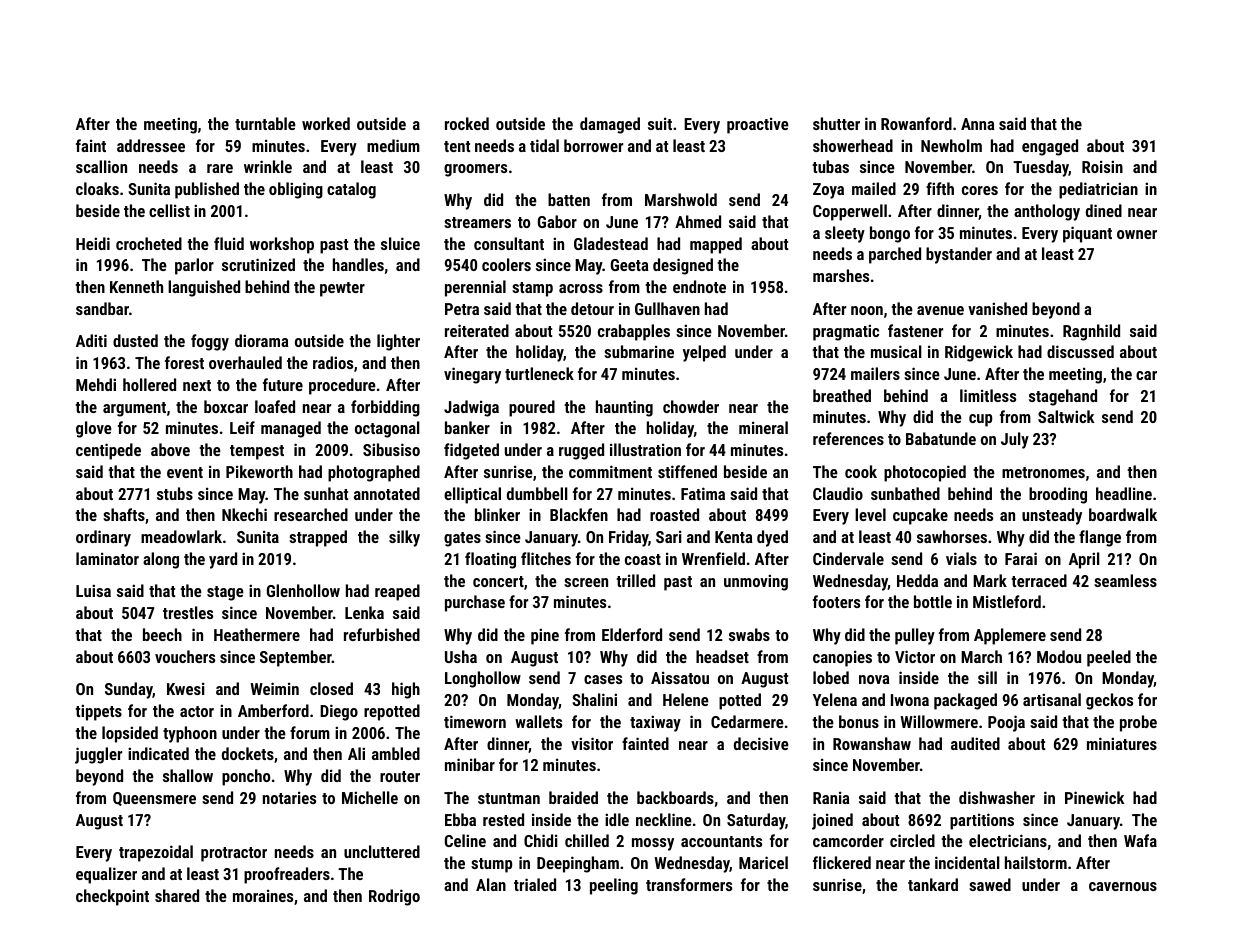  Describe the element at coordinates (263, 895) in the screenshot. I see `moraines` at that location.
